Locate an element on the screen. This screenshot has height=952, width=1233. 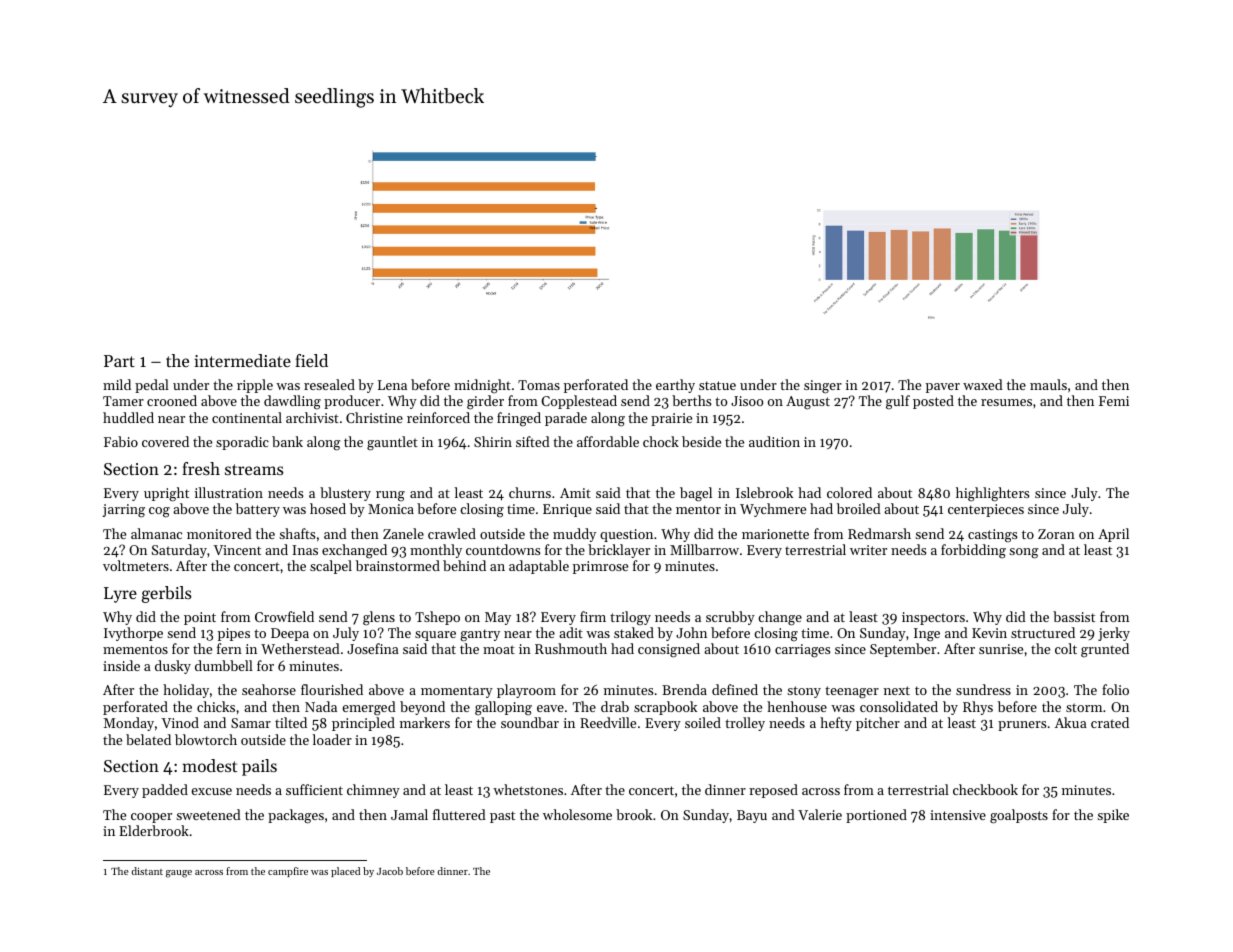
bagel is located at coordinates (696, 494).
